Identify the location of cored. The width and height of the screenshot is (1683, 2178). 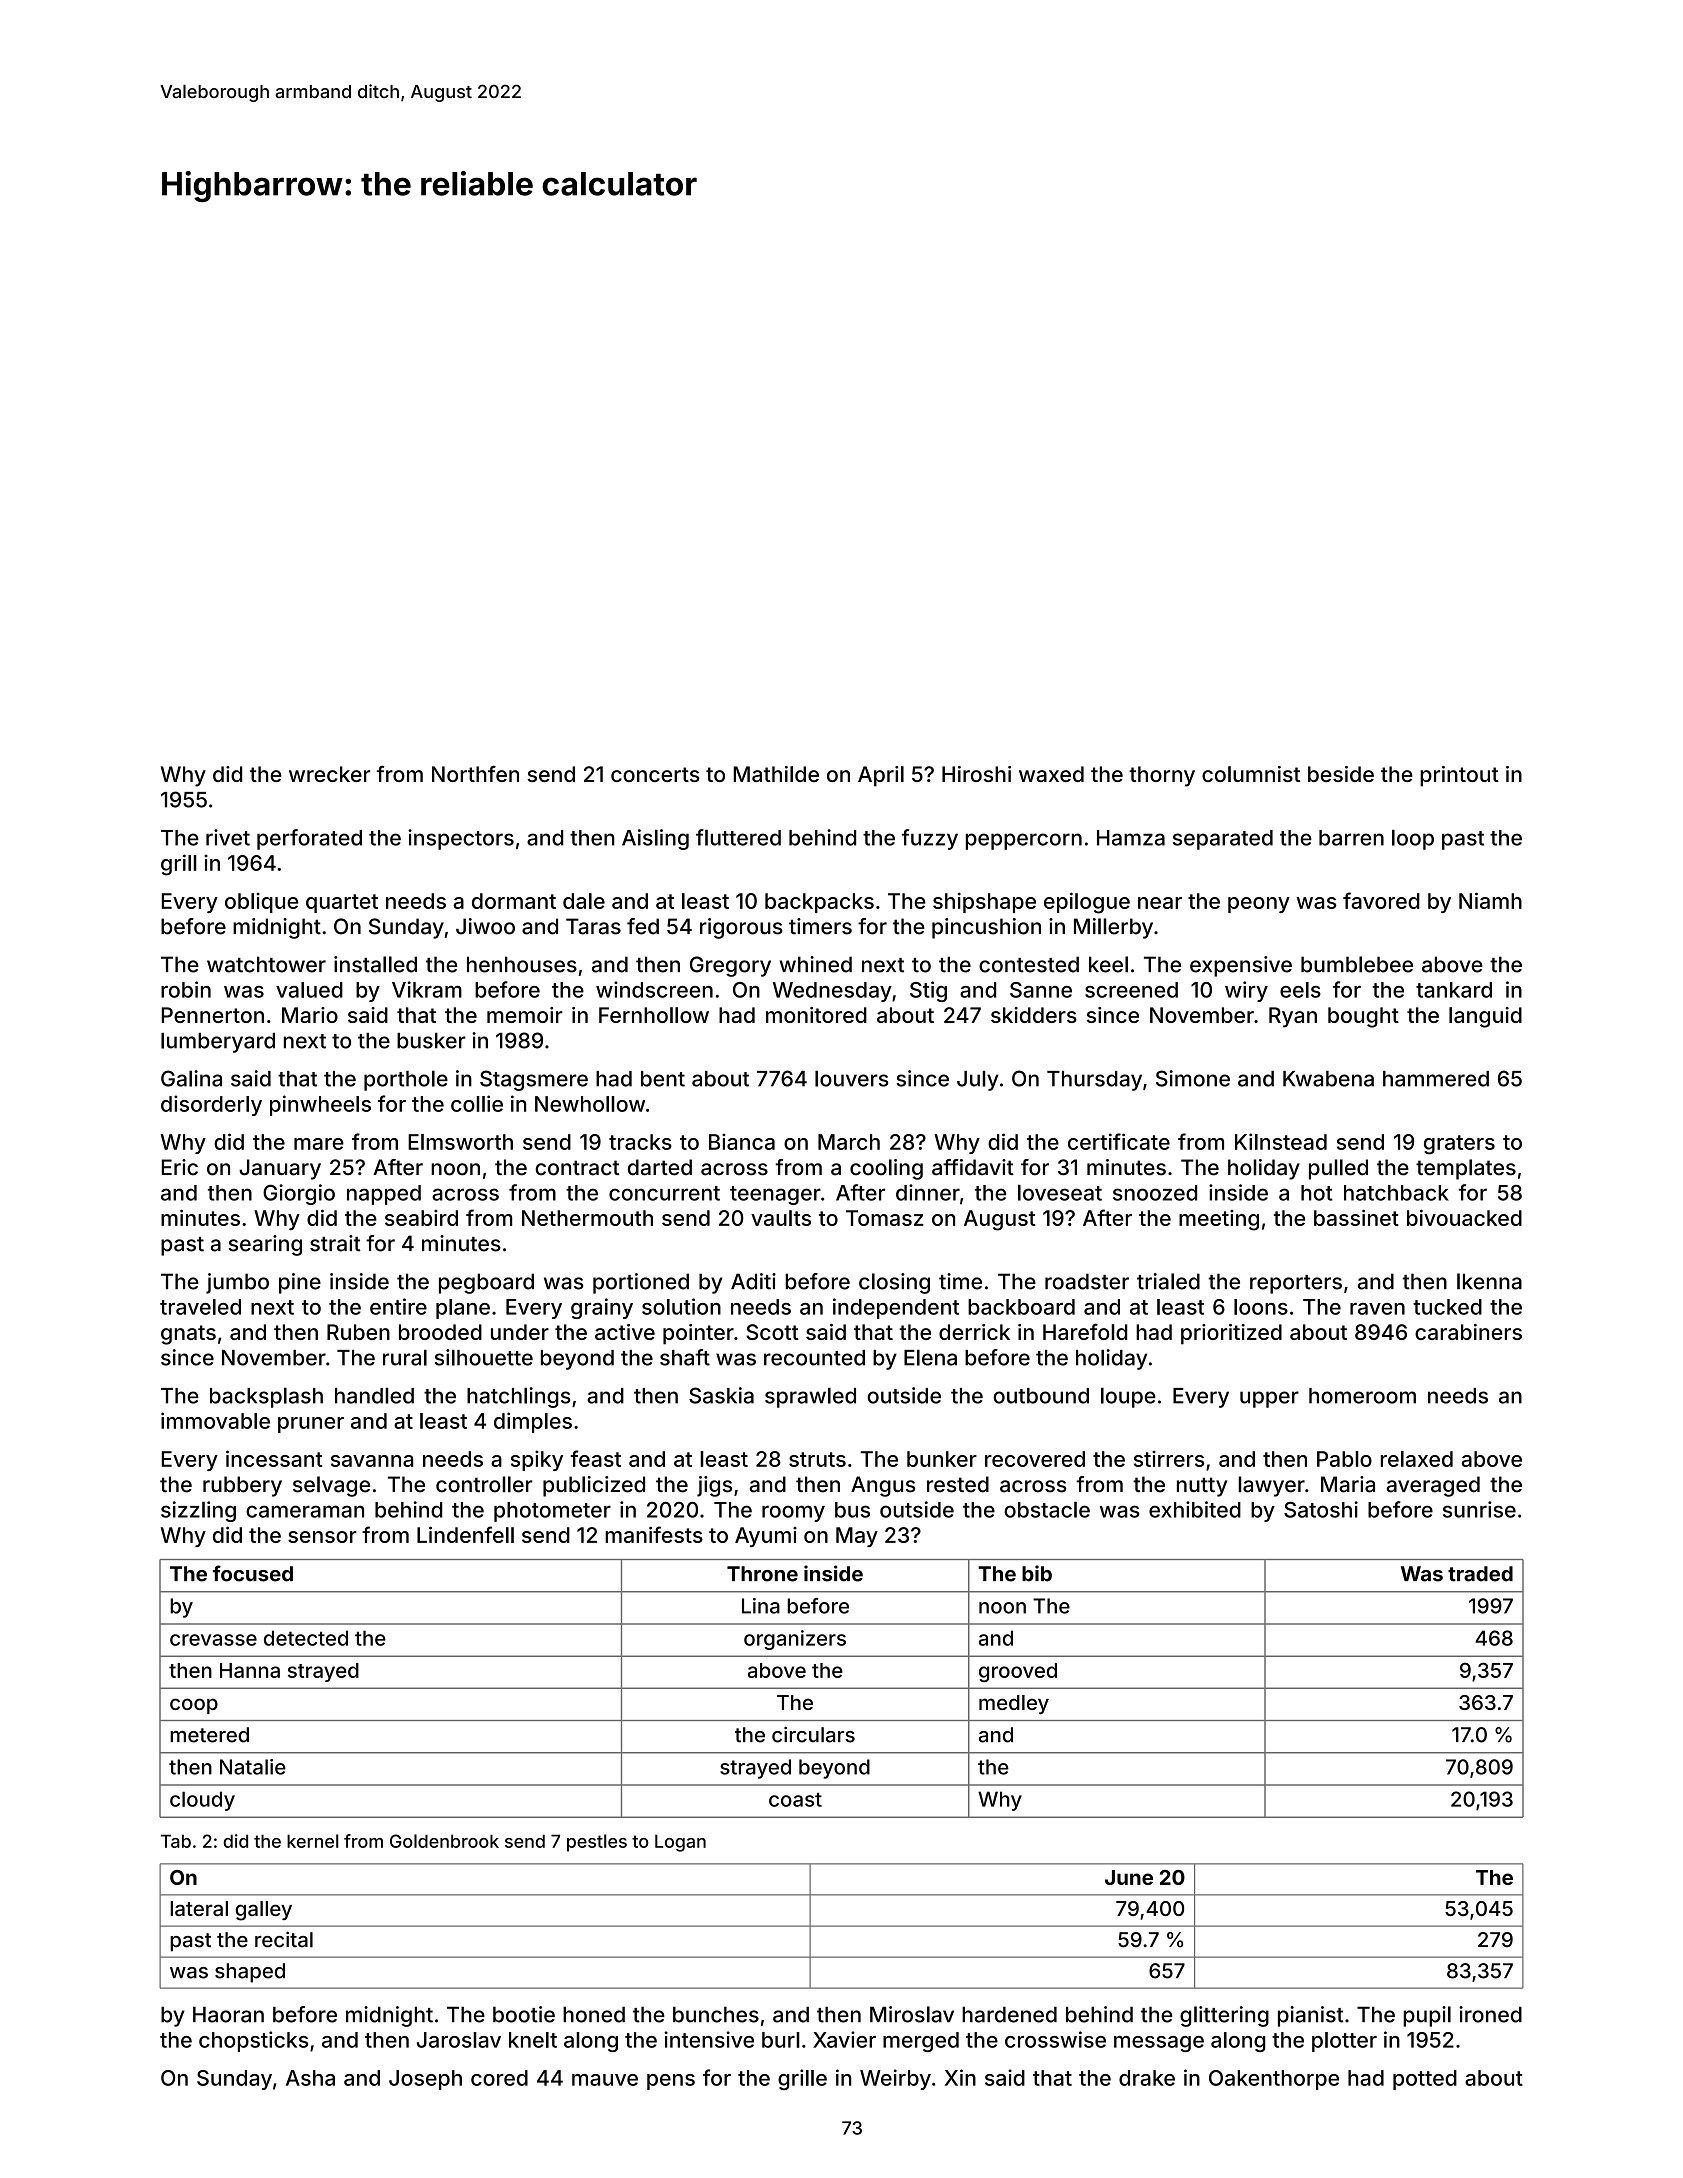
(499, 2078).
